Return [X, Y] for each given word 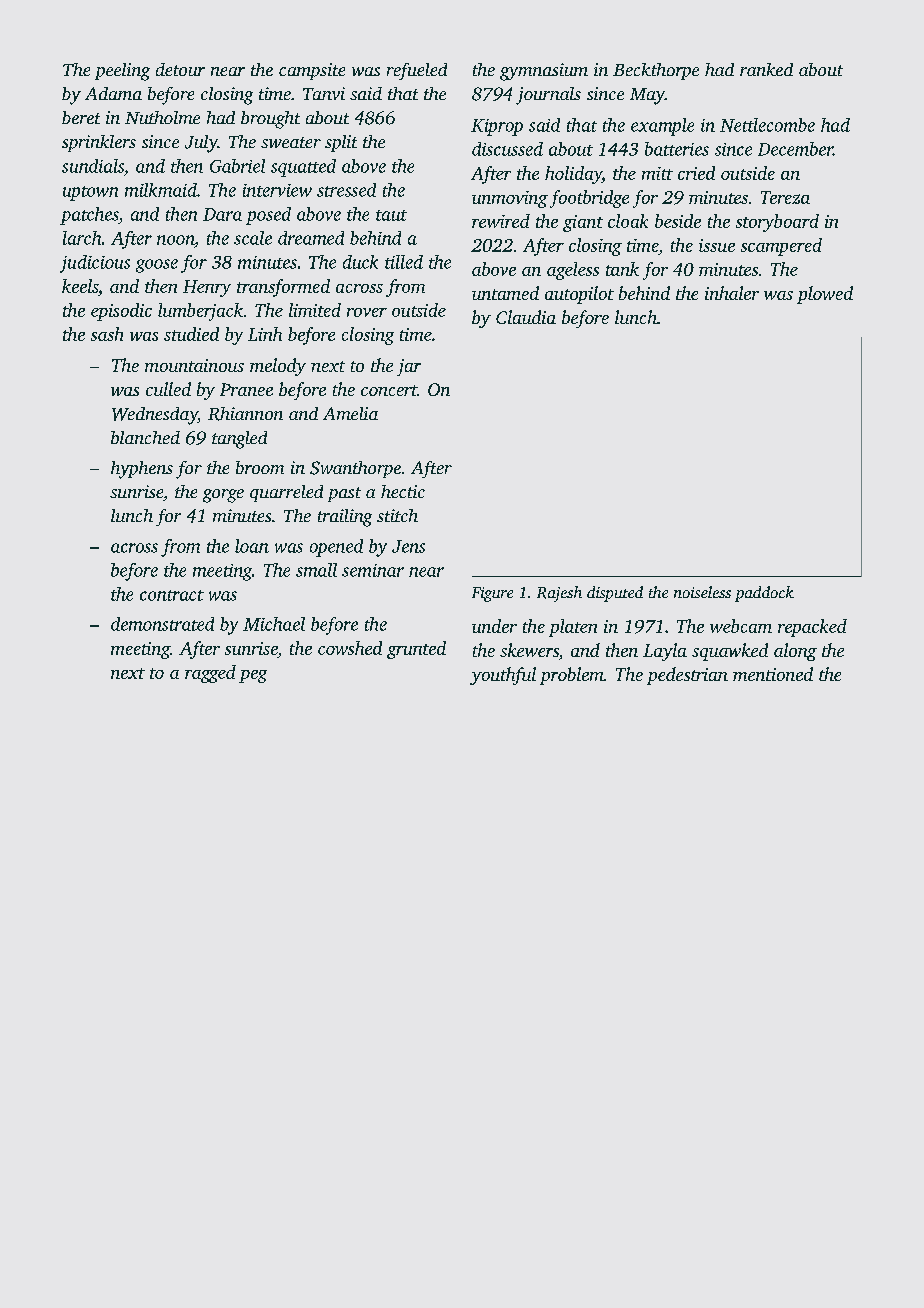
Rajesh [559, 594]
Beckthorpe [656, 71]
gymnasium [544, 72]
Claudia [526, 317]
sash [107, 334]
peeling [122, 72]
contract [172, 595]
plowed [825, 295]
